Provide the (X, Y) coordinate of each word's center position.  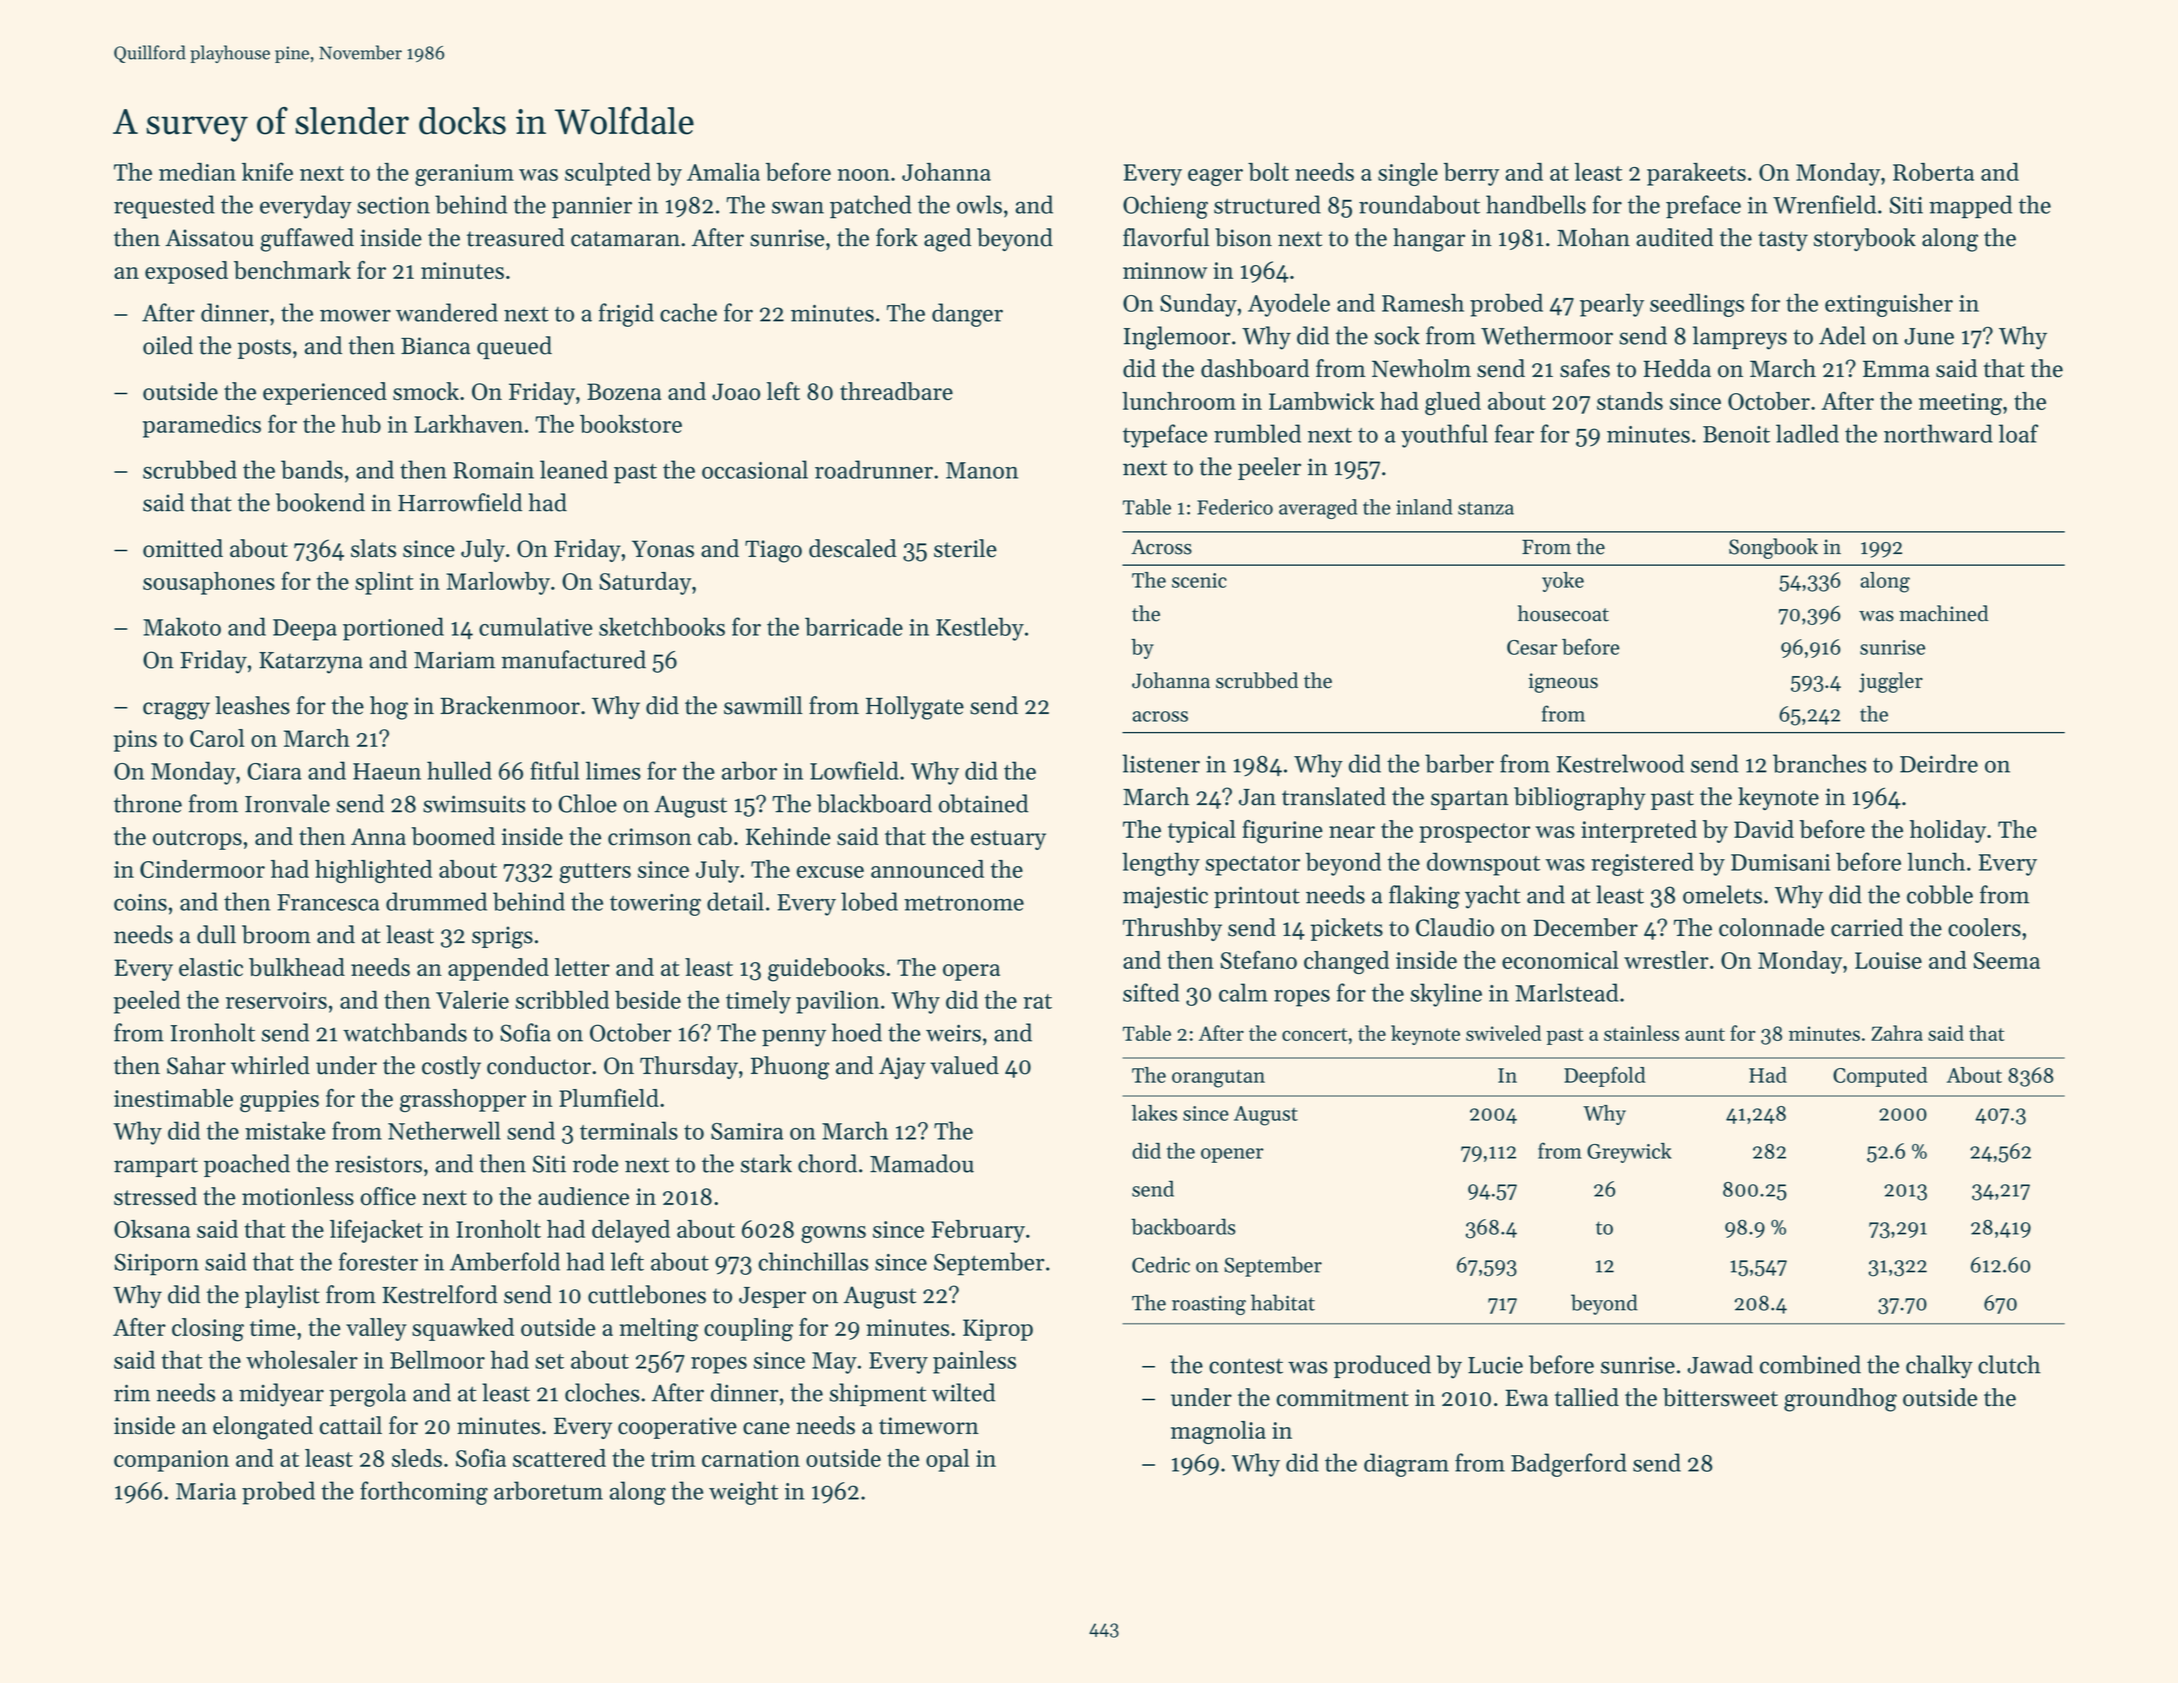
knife (267, 171)
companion (171, 1461)
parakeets (1696, 174)
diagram (1406, 1465)
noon (863, 175)
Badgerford (1569, 1465)
